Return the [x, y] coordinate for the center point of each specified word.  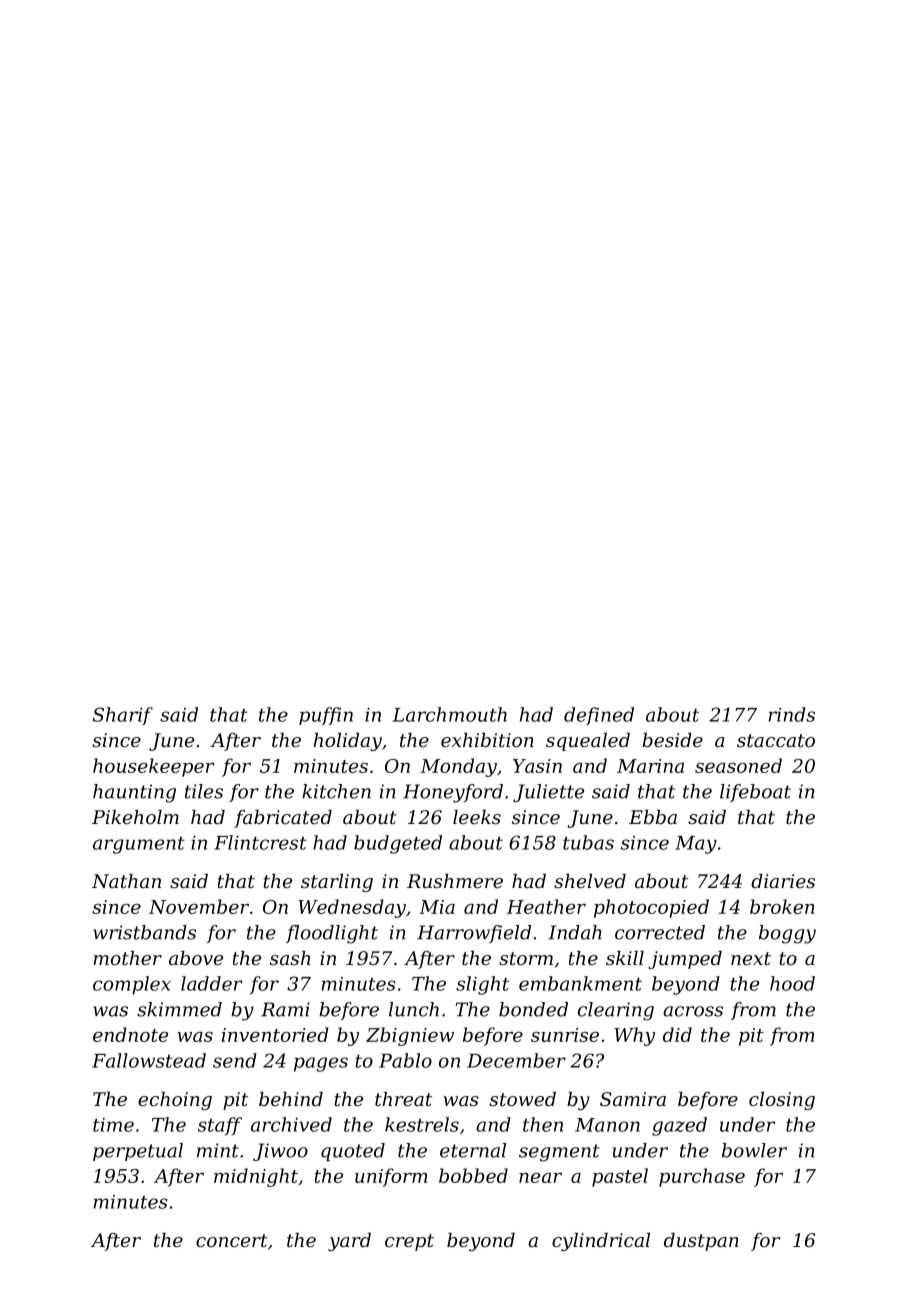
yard [349, 1242]
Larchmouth [450, 714]
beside [672, 740]
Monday [458, 767]
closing [782, 1101]
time [113, 1125]
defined [599, 716]
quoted [353, 1152]
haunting [134, 793]
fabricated [283, 819]
